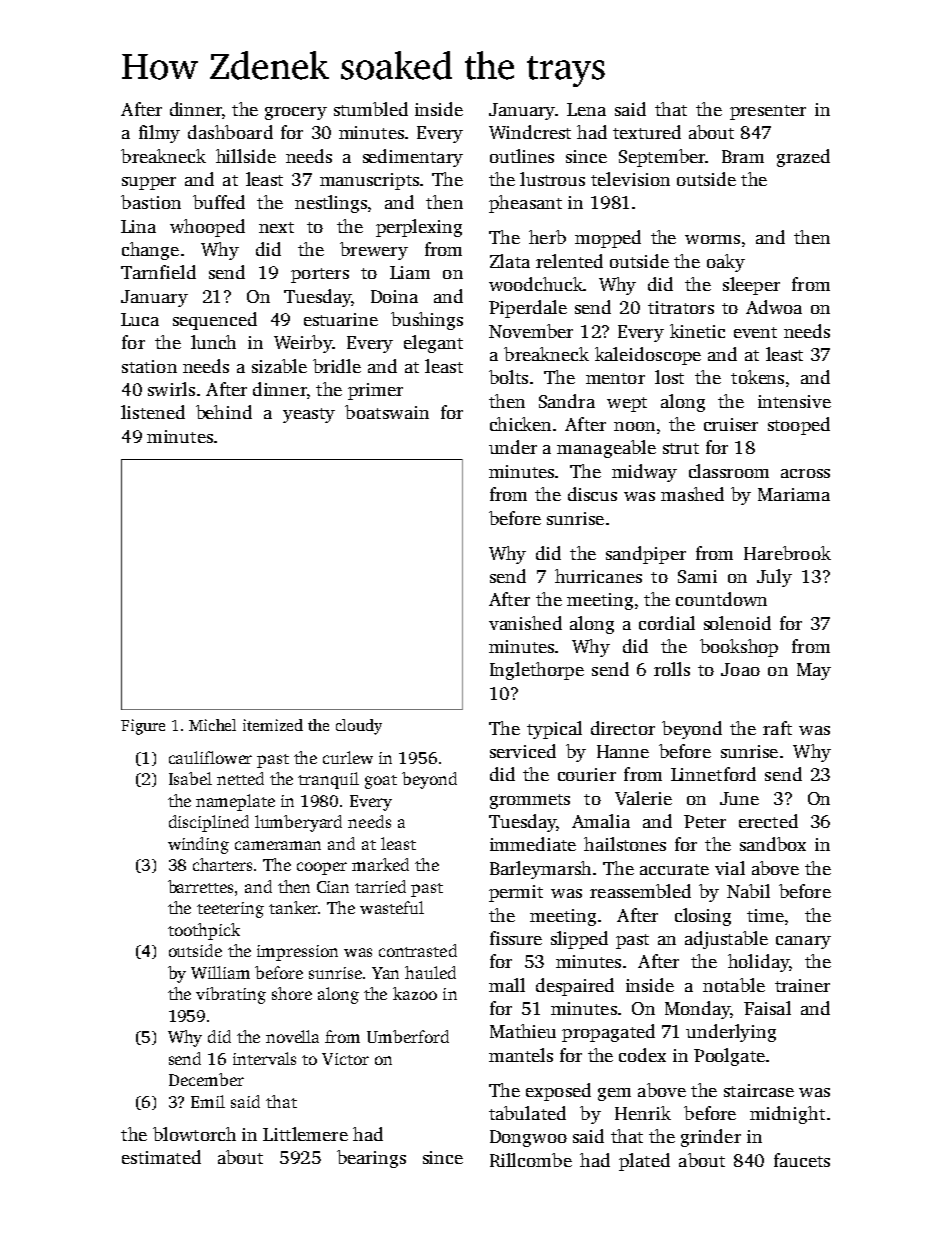 This page has width=952, height=1233. What do you see at coordinates (273, 725) in the page?
I see `itemized` at bounding box center [273, 725].
